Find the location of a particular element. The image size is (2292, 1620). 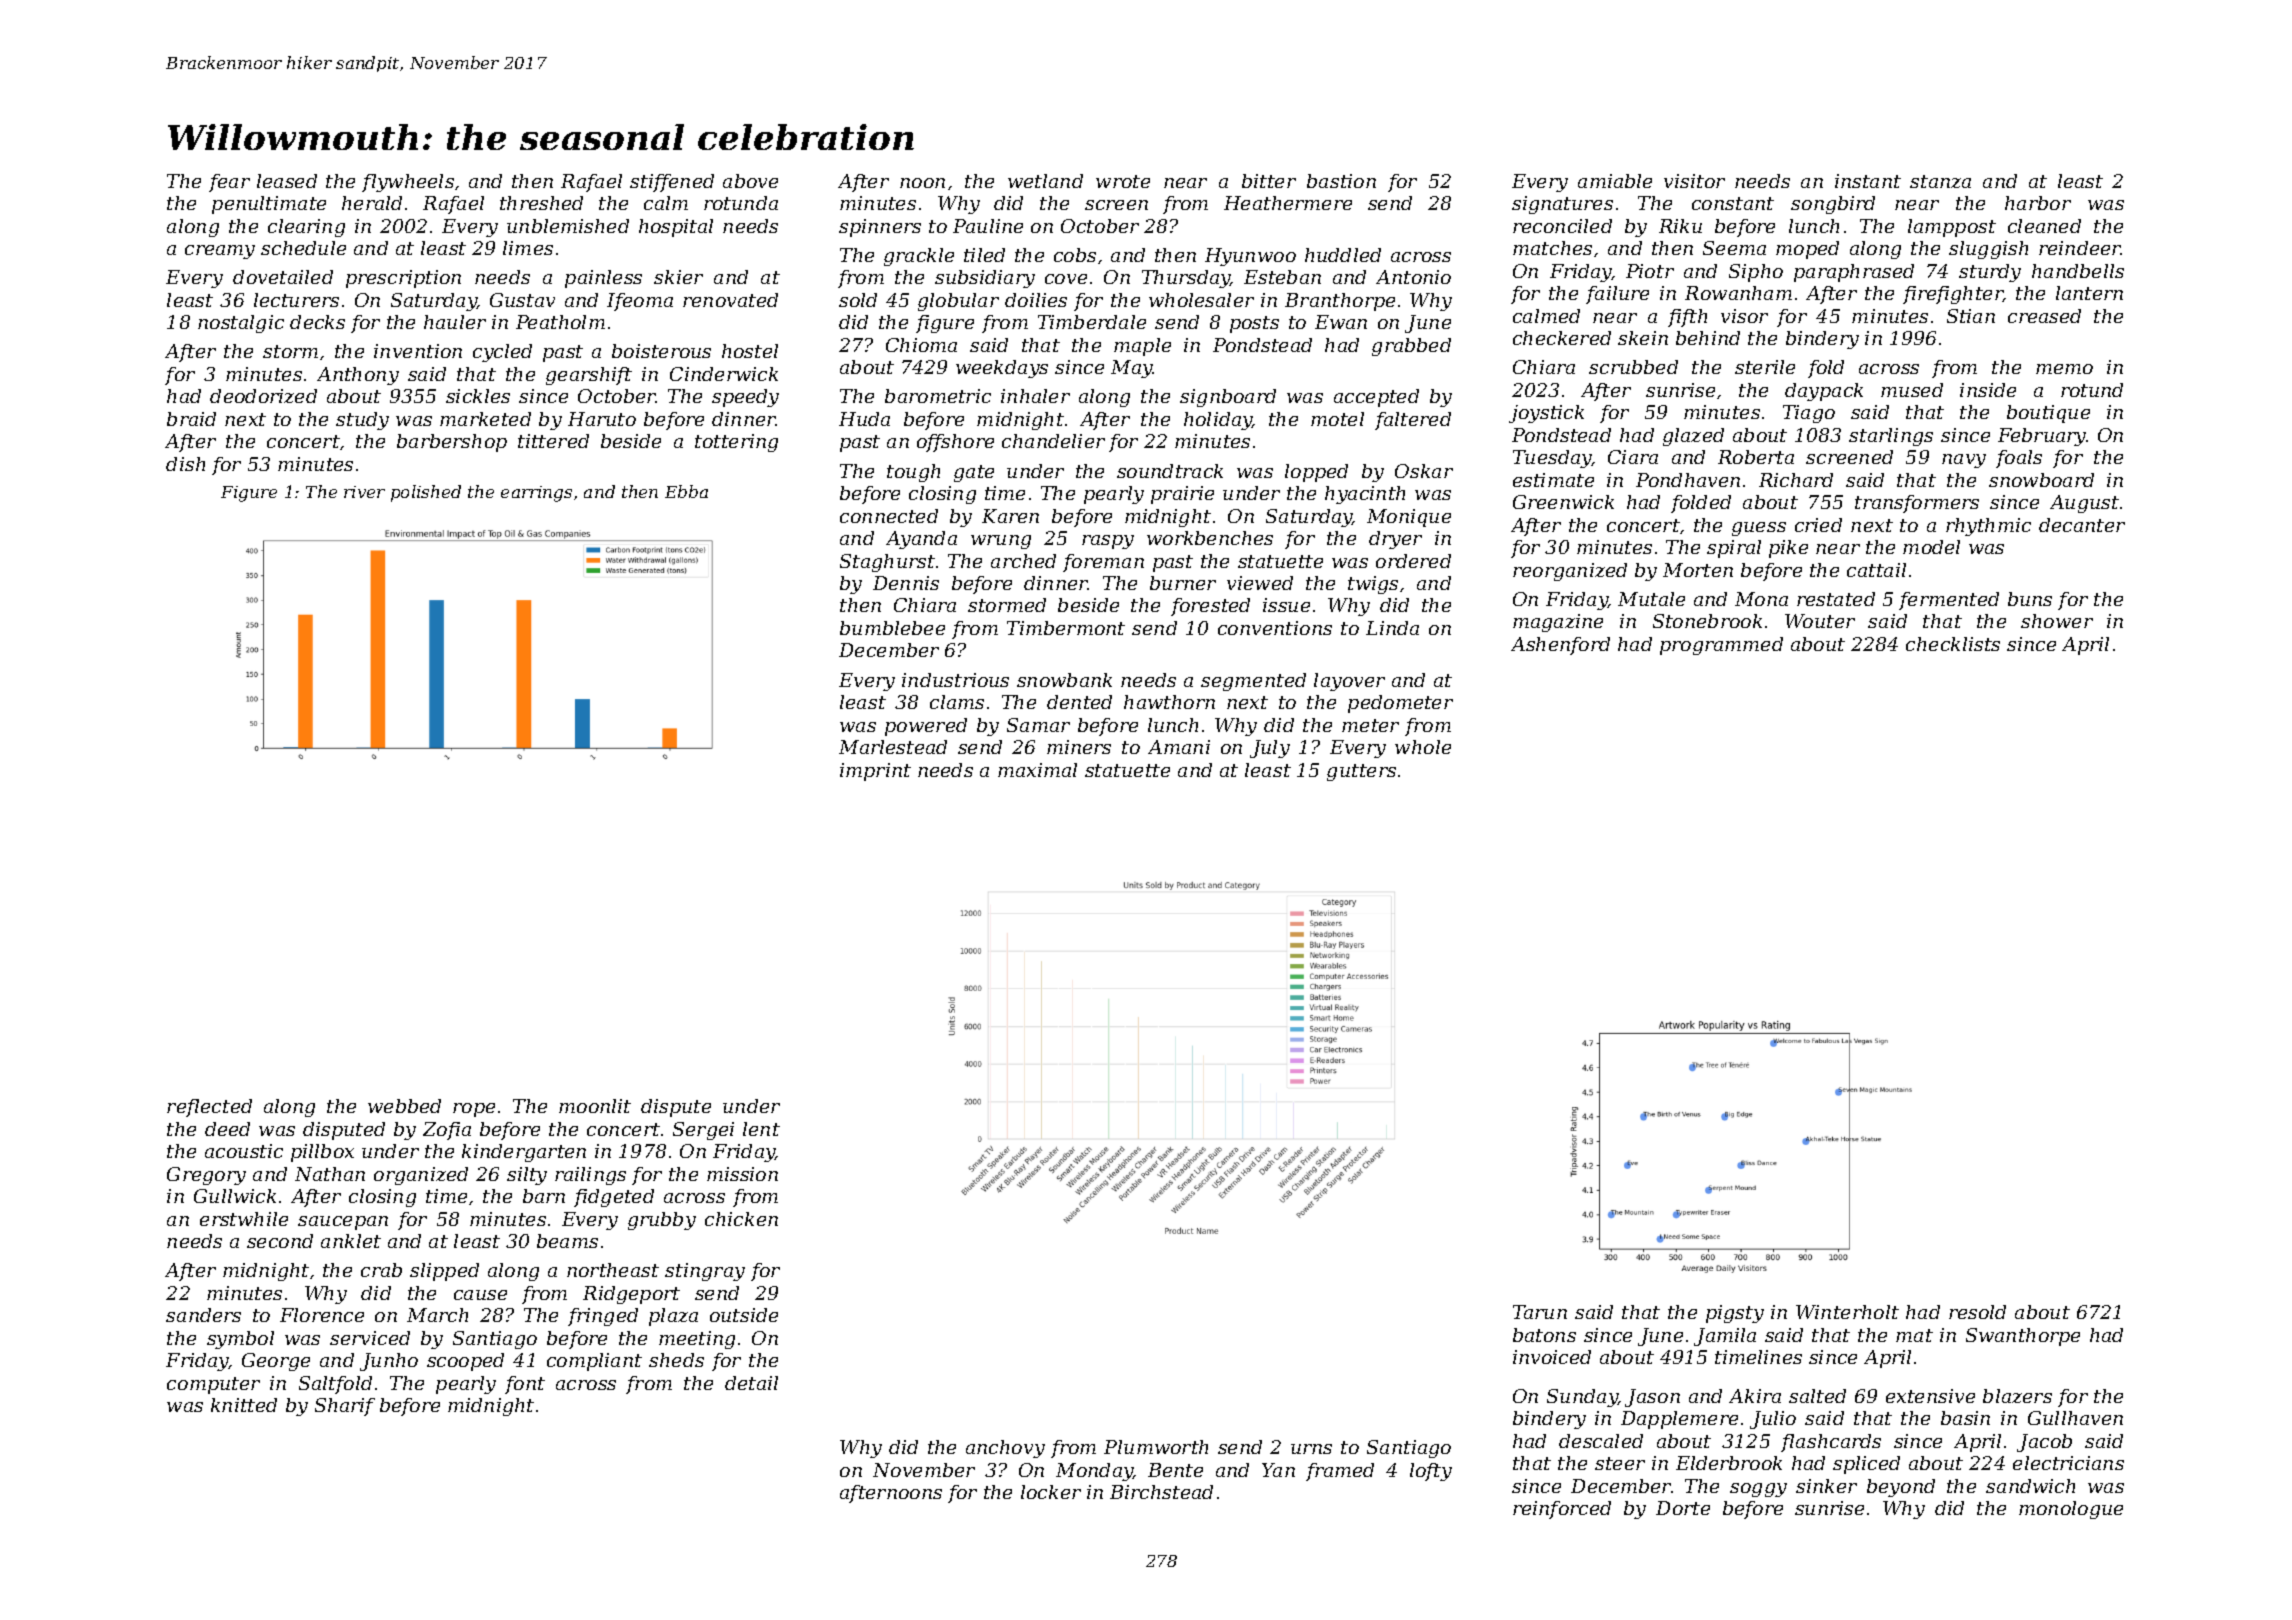

gutters is located at coordinates (1361, 772).
